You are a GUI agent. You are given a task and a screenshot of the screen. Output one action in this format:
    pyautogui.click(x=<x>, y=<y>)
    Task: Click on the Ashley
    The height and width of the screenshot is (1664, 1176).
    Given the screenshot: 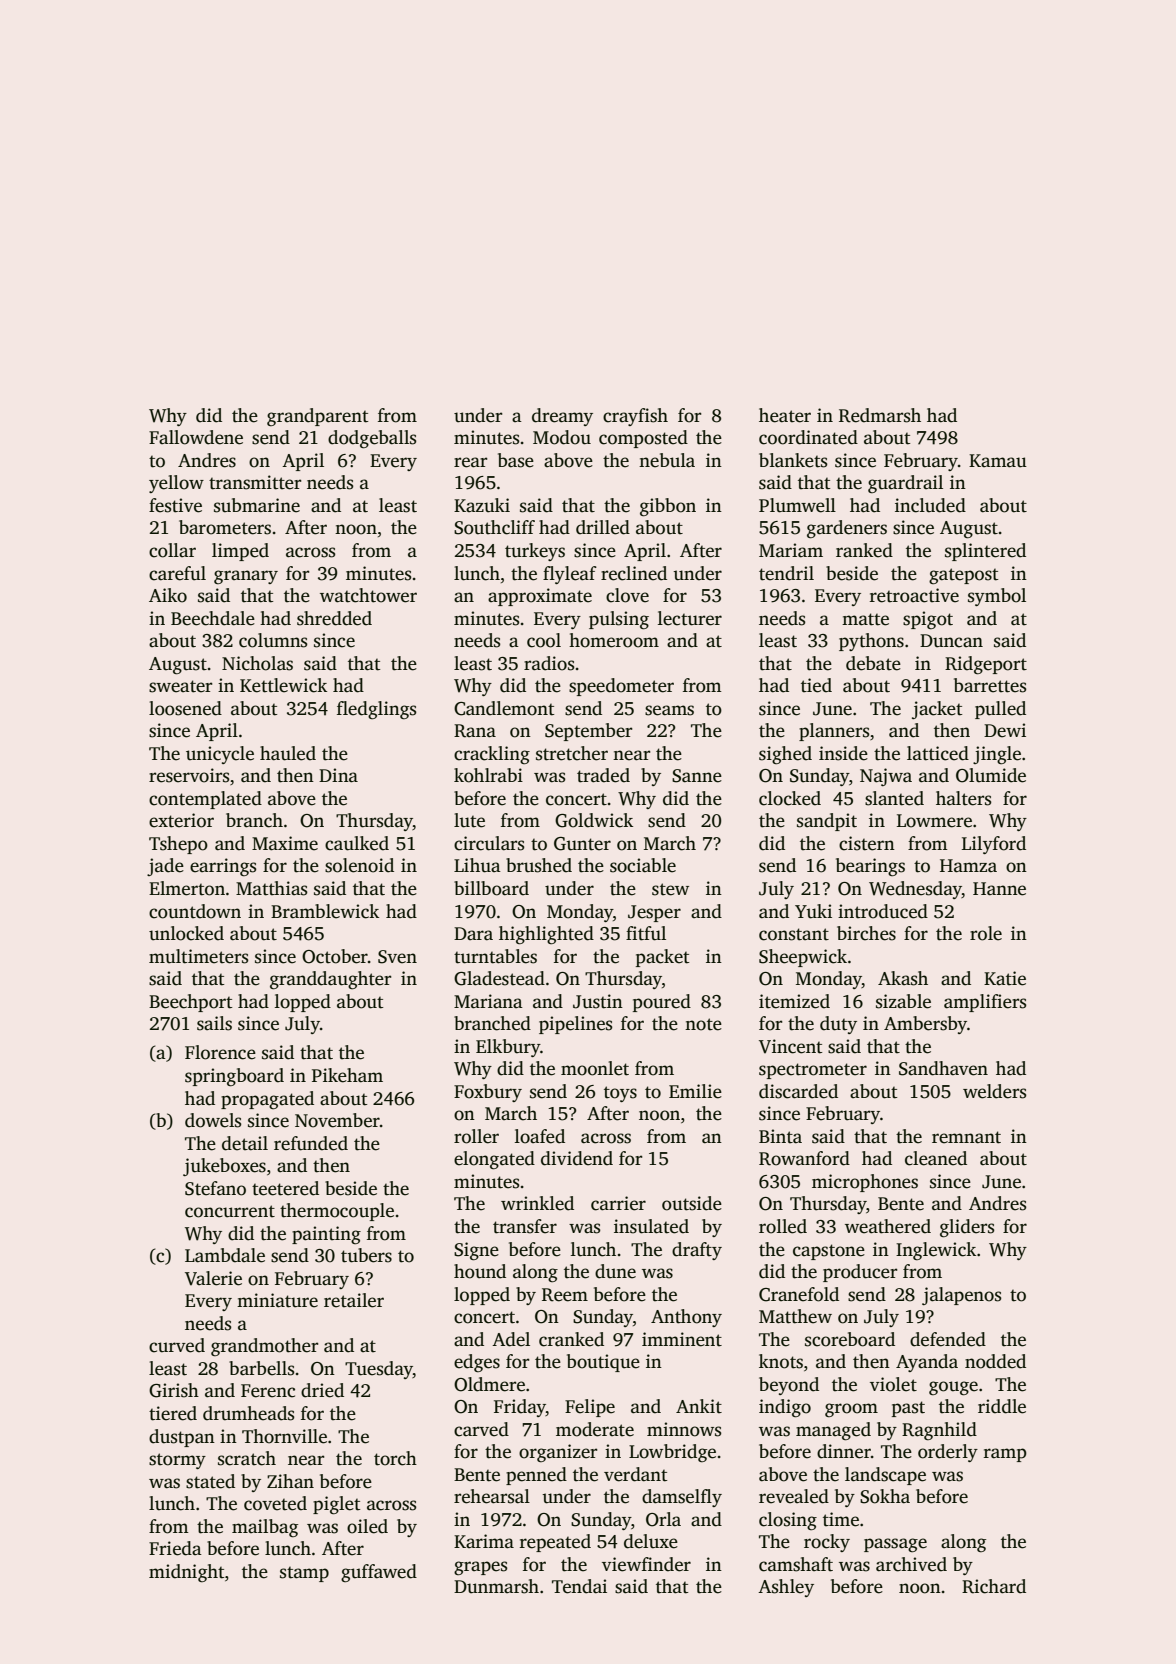 What is the action you would take?
    pyautogui.click(x=786, y=1588)
